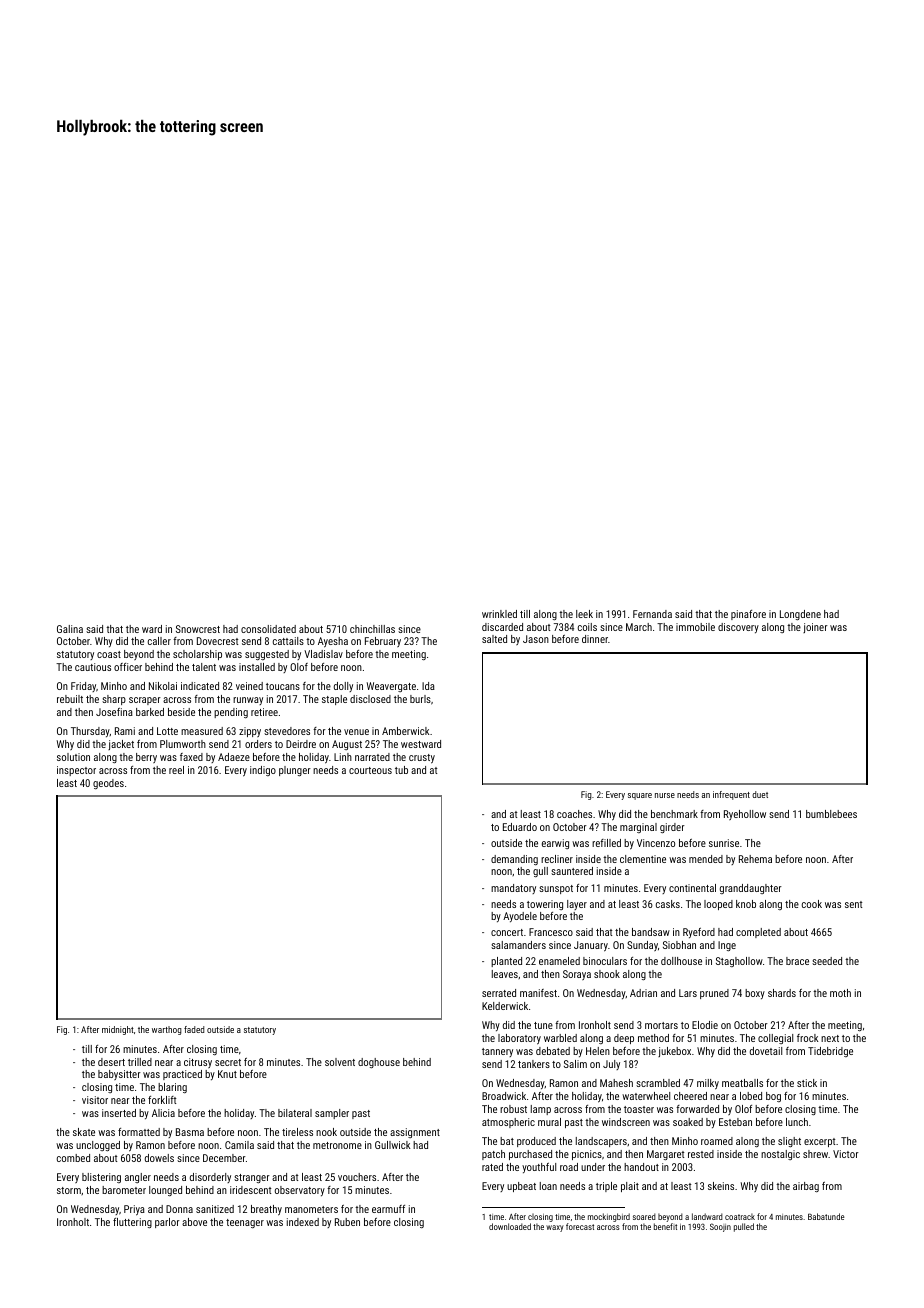 This screenshot has width=924, height=1308. What do you see at coordinates (800, 615) in the screenshot?
I see `Longdene` at bounding box center [800, 615].
